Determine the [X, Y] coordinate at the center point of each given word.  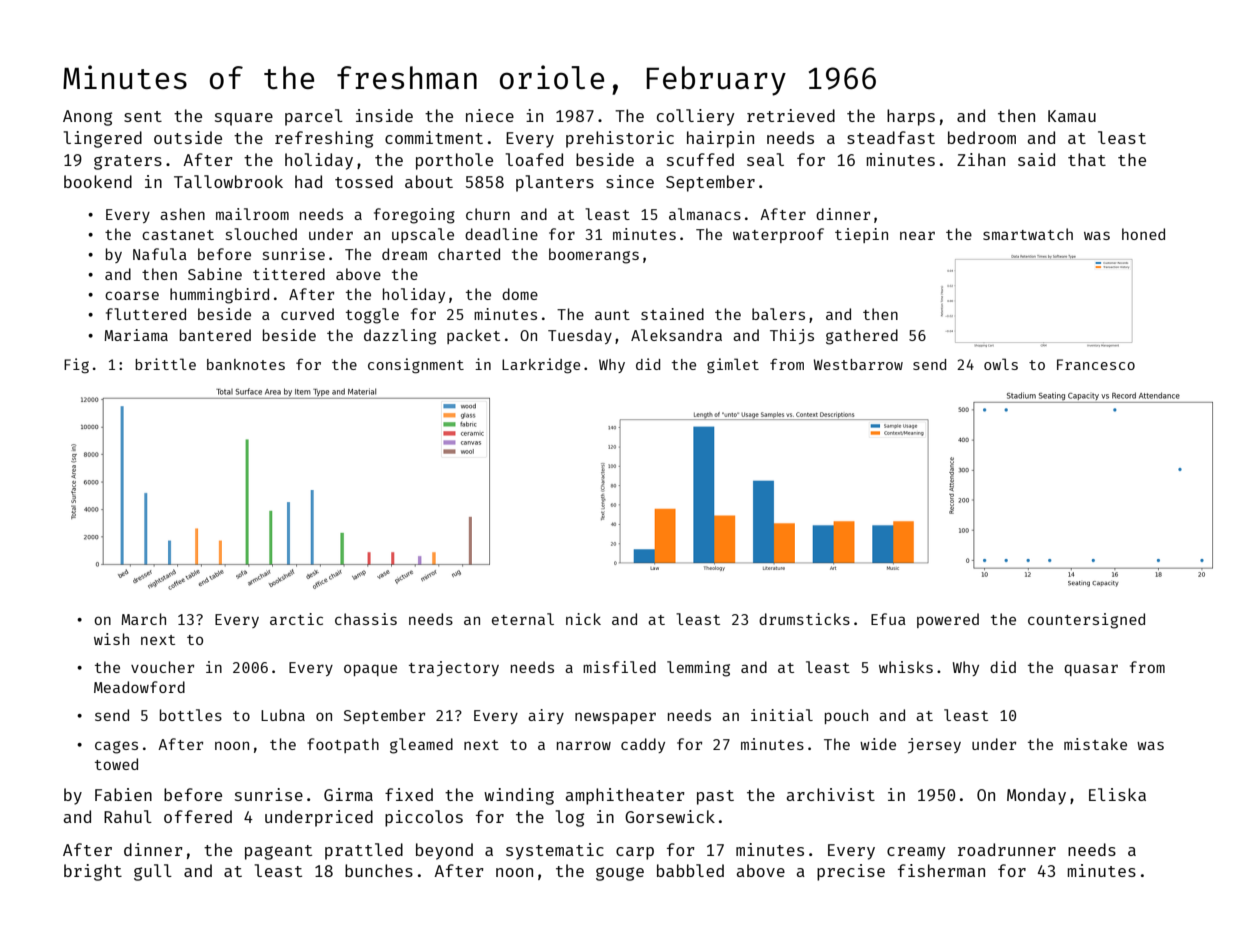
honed [1143, 234]
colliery [695, 117]
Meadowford [139, 687]
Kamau [1072, 116]
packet [473, 336]
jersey [934, 746]
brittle [165, 364]
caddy [643, 745]
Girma [348, 794]
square [244, 119]
